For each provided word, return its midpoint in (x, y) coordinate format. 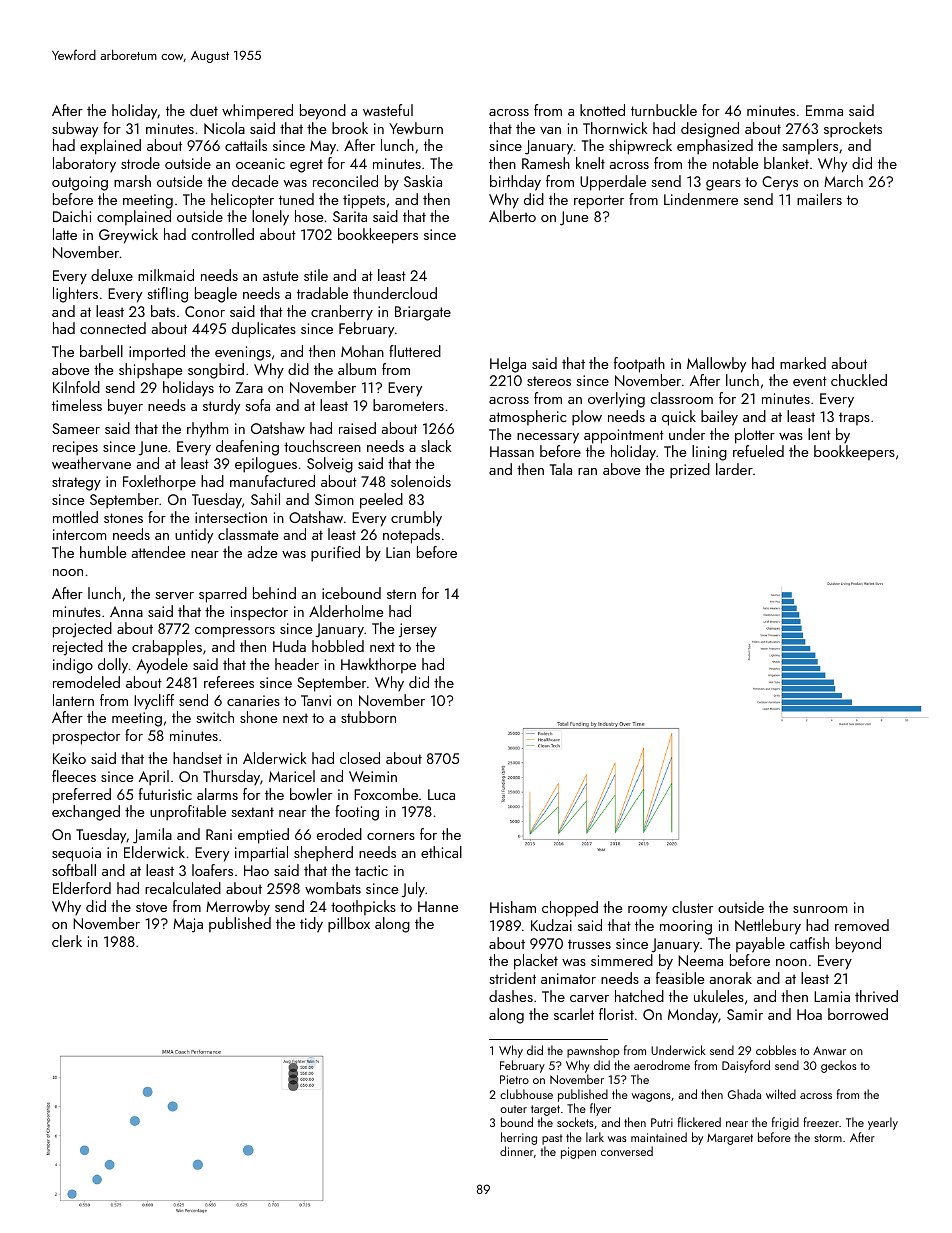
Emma (824, 110)
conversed (627, 1151)
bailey (719, 418)
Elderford (82, 888)
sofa (257, 405)
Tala (561, 469)
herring (519, 1138)
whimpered (257, 111)
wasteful (388, 110)
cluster (692, 907)
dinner (517, 1151)
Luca (441, 794)
